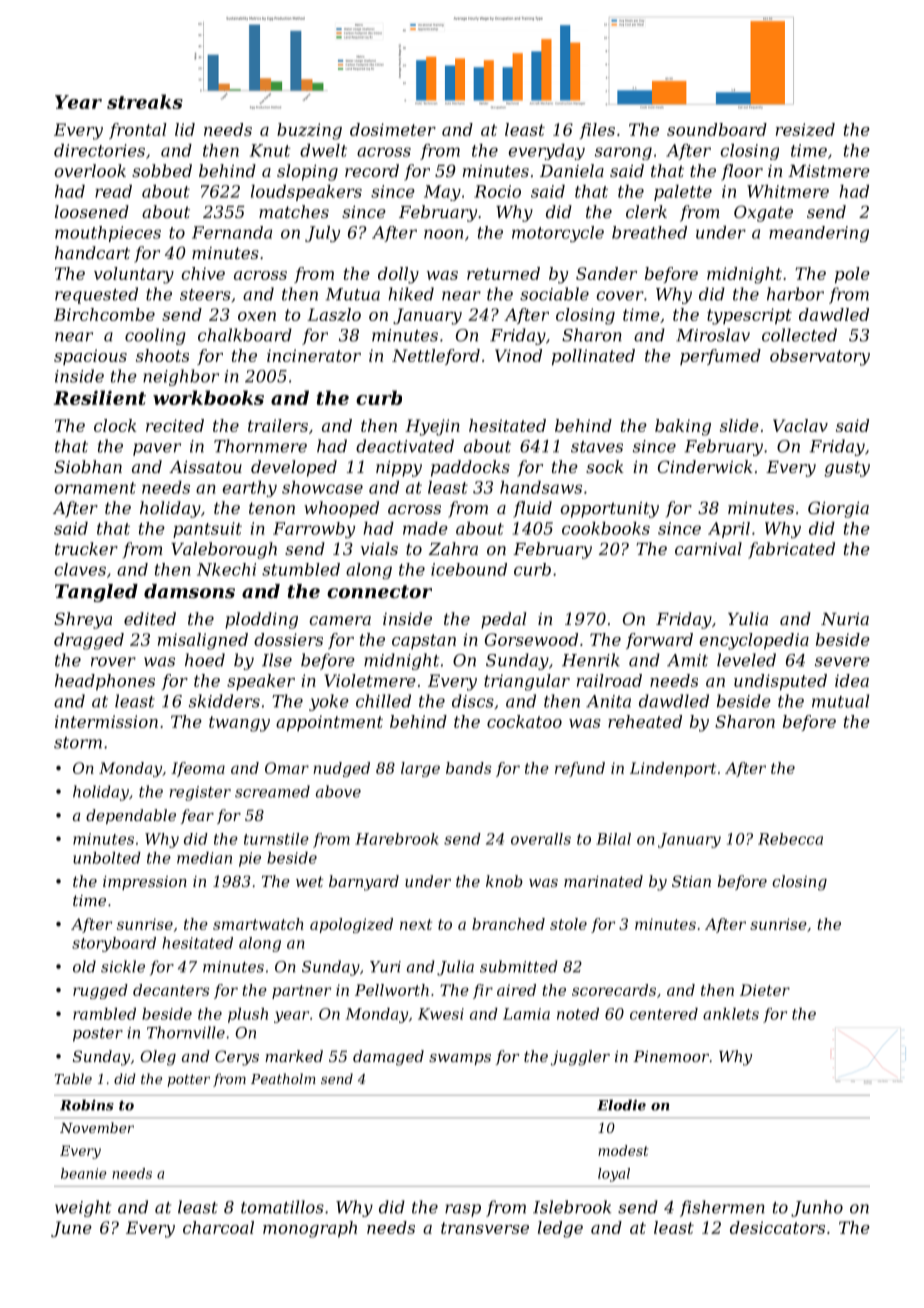 The image size is (924, 1308). What do you see at coordinates (309, 131) in the screenshot?
I see `buzzing` at bounding box center [309, 131].
